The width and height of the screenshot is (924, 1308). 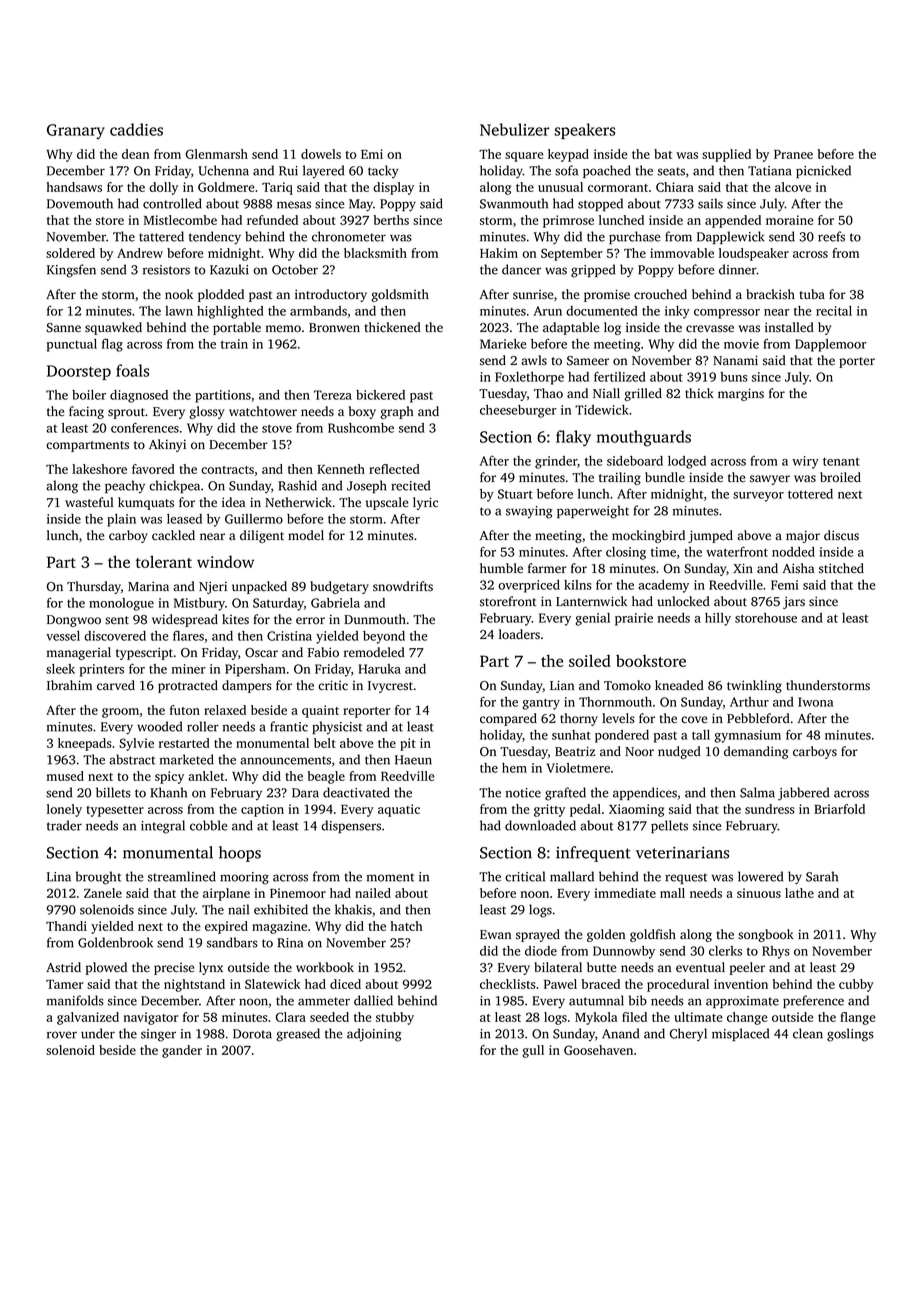 I want to click on roller, so click(x=203, y=726).
